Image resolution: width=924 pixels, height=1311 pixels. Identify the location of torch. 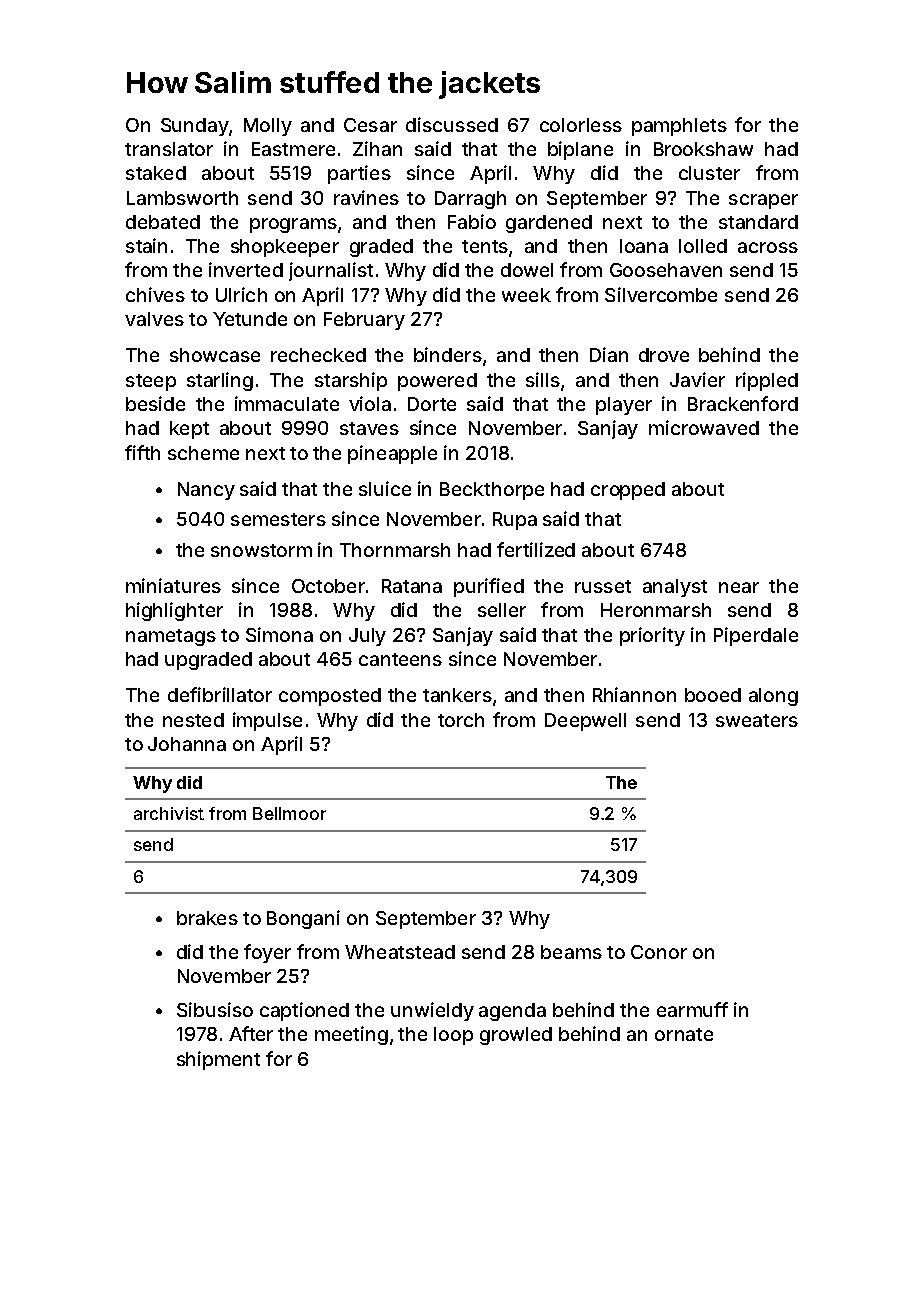
(461, 720).
